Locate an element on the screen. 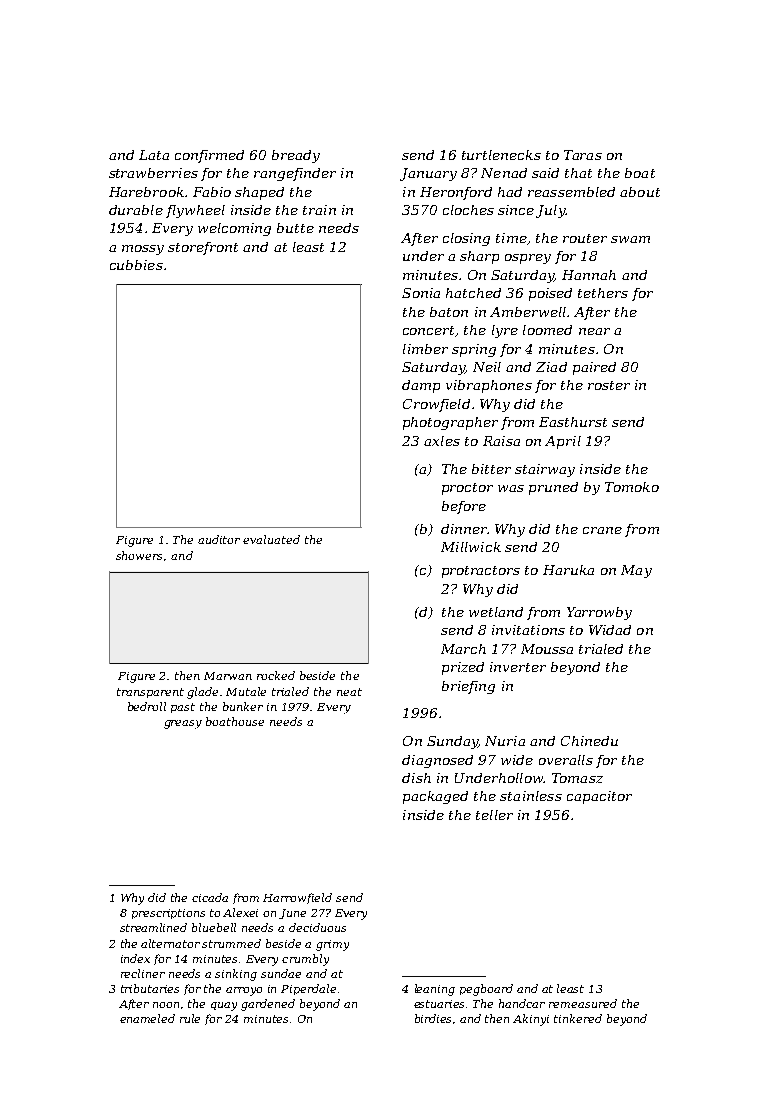 This screenshot has width=771, height=1094. cubbies is located at coordinates (136, 265).
